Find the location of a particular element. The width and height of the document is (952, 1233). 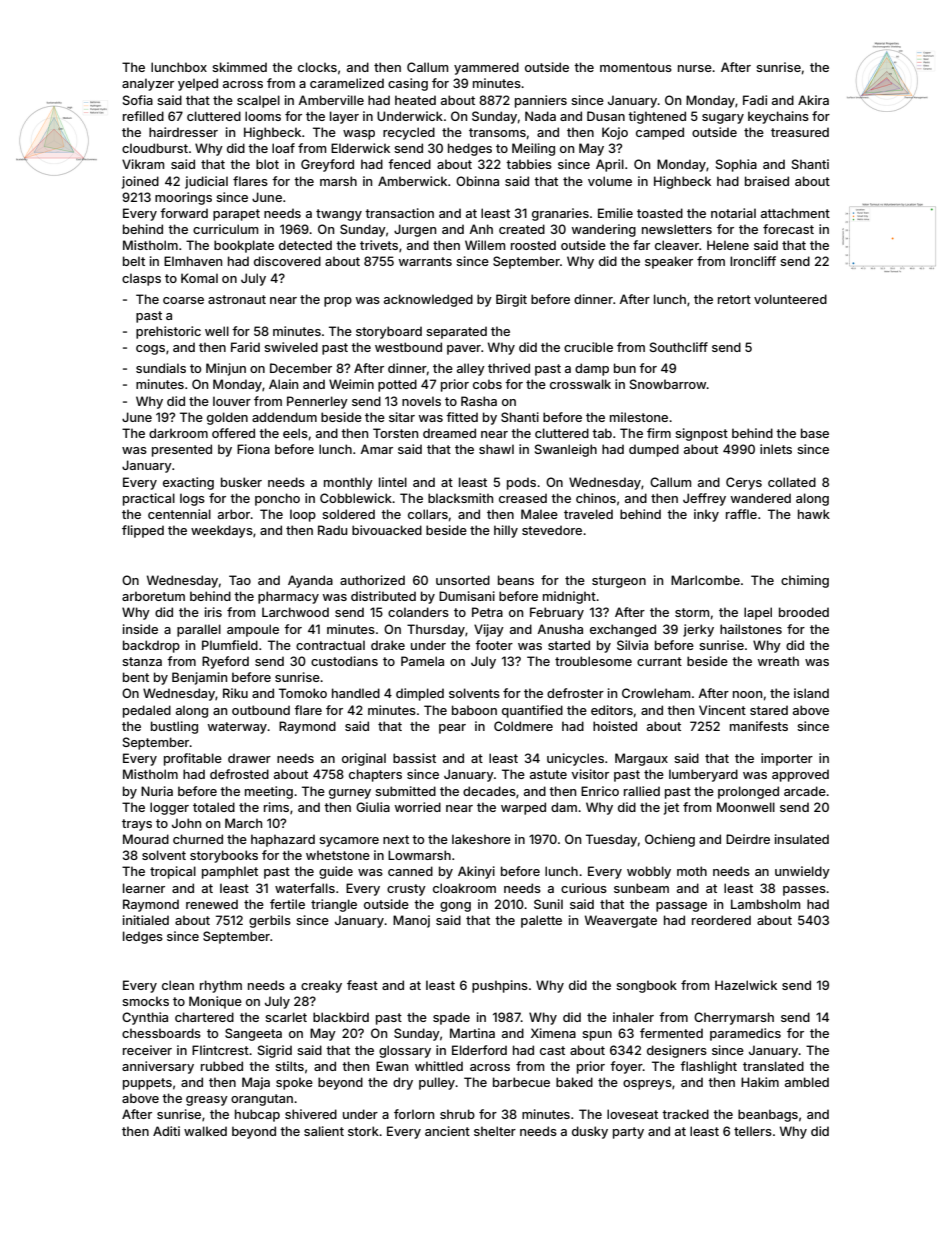

wandering is located at coordinates (603, 230).
